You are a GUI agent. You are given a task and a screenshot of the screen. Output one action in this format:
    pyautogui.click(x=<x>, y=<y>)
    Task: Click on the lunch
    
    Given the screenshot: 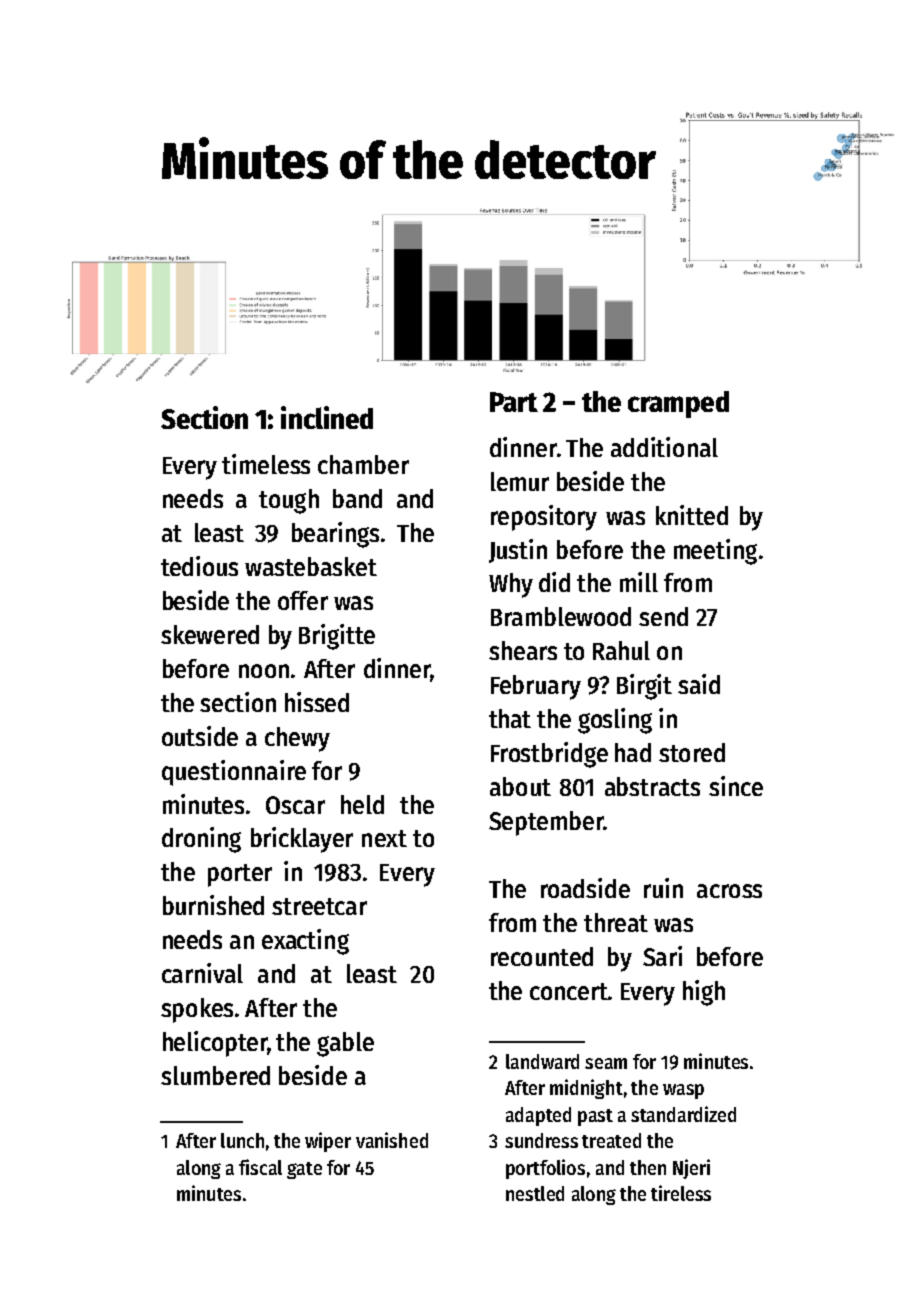 What is the action you would take?
    pyautogui.click(x=242, y=1140)
